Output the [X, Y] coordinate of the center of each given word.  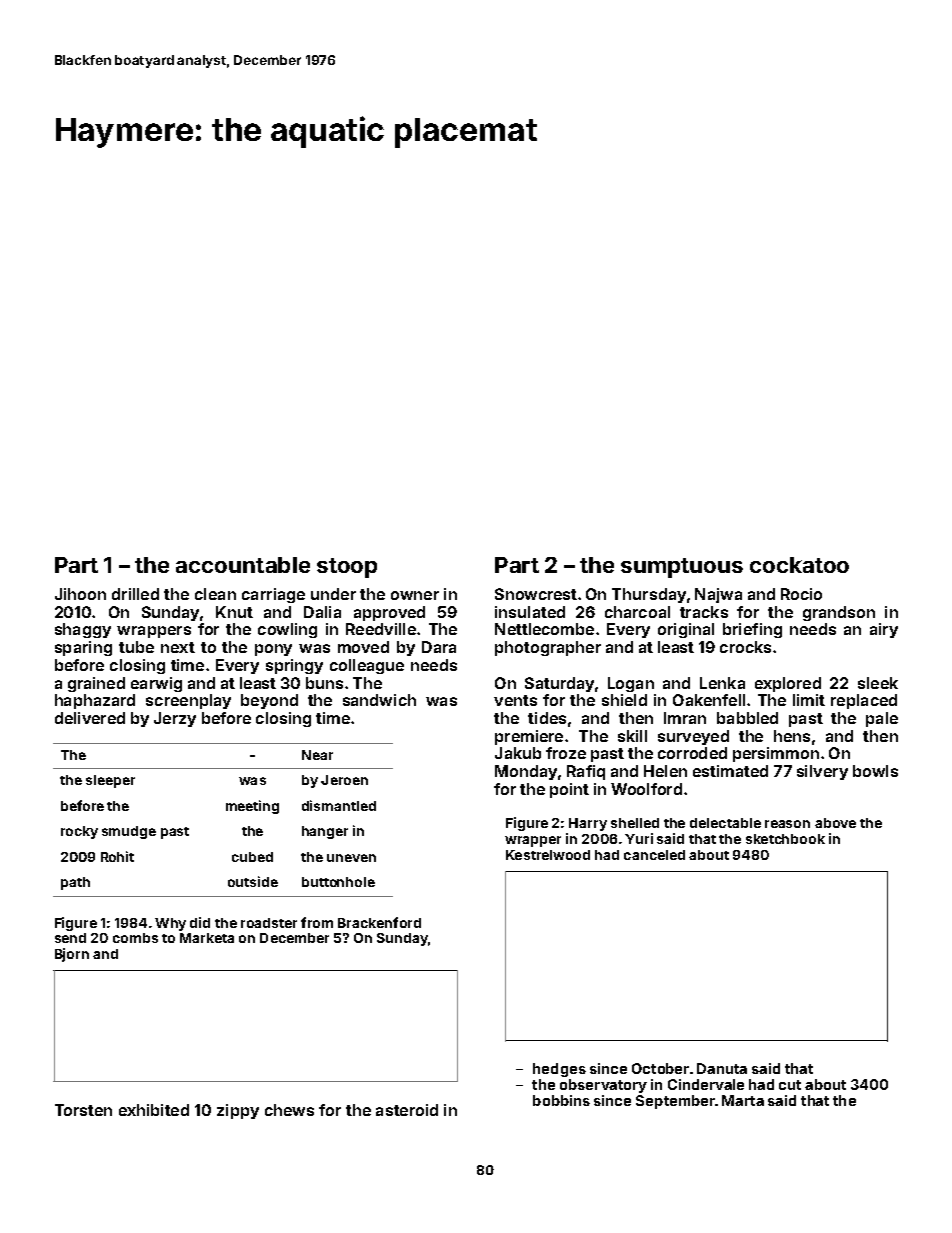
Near [317, 755]
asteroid [407, 1110]
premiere [529, 737]
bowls [875, 771]
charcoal [637, 612]
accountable [243, 565]
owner [415, 595]
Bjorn [72, 955]
